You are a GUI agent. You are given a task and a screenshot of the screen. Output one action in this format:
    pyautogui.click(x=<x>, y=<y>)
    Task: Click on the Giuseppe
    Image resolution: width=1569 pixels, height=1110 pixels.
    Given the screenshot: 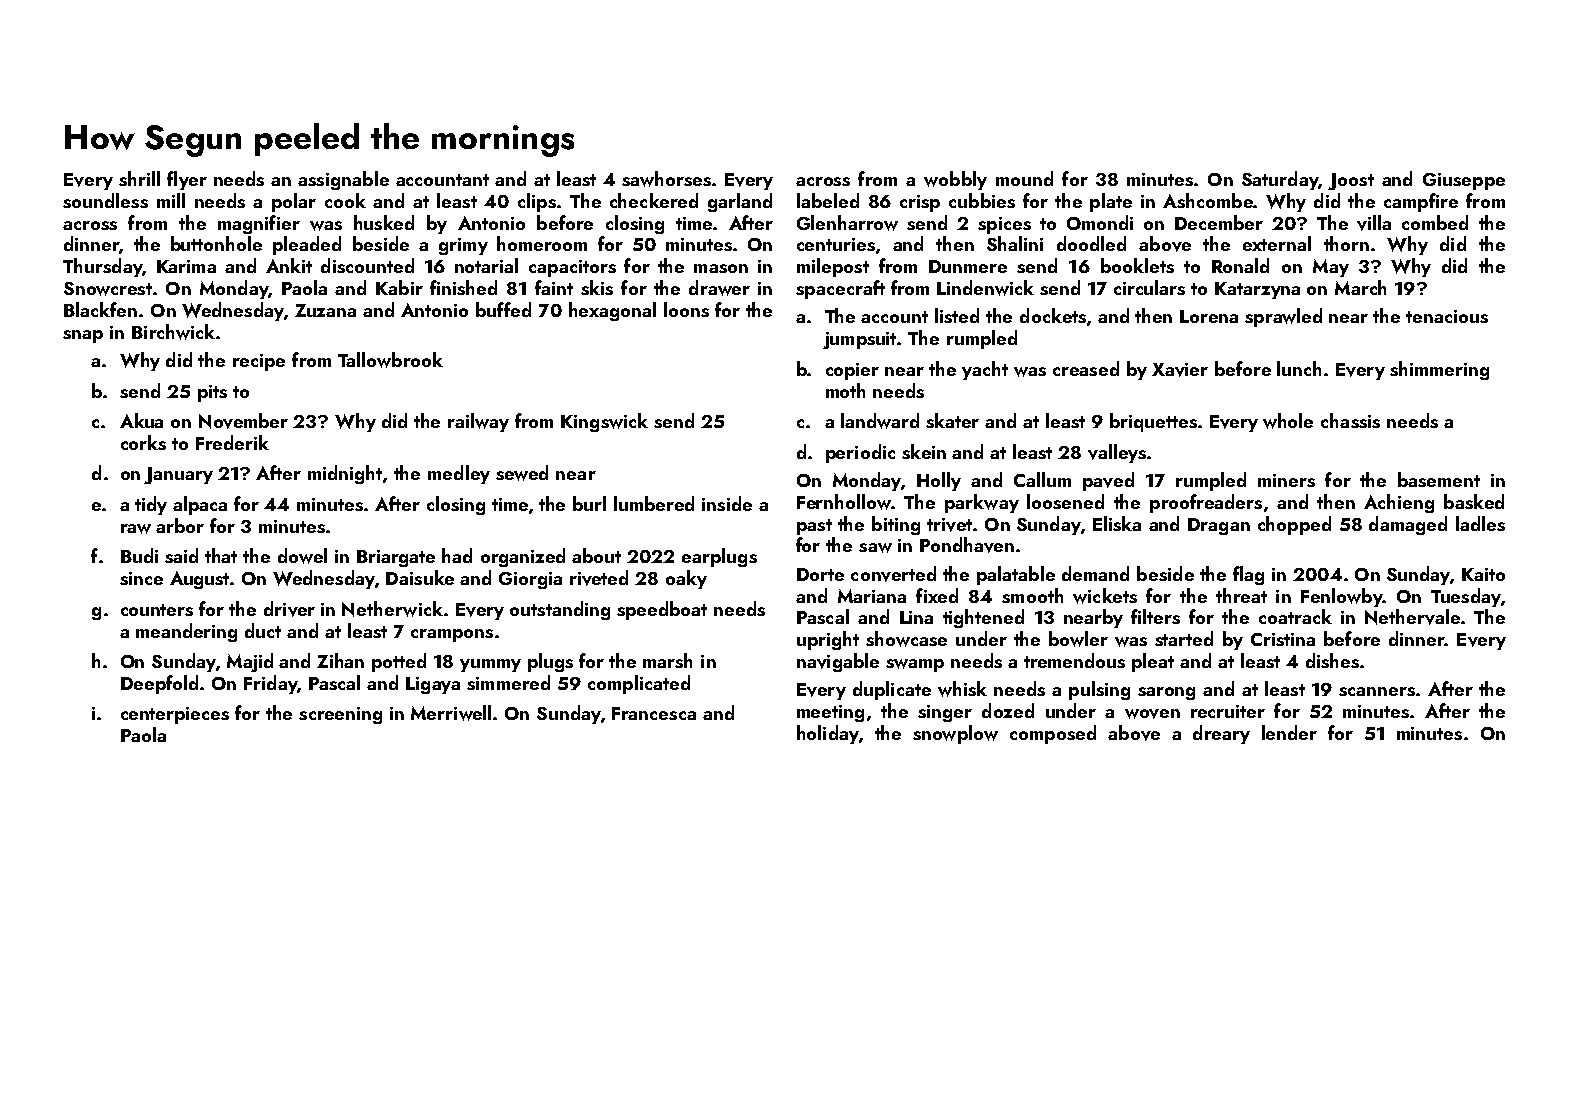 What is the action you would take?
    pyautogui.click(x=1464, y=181)
